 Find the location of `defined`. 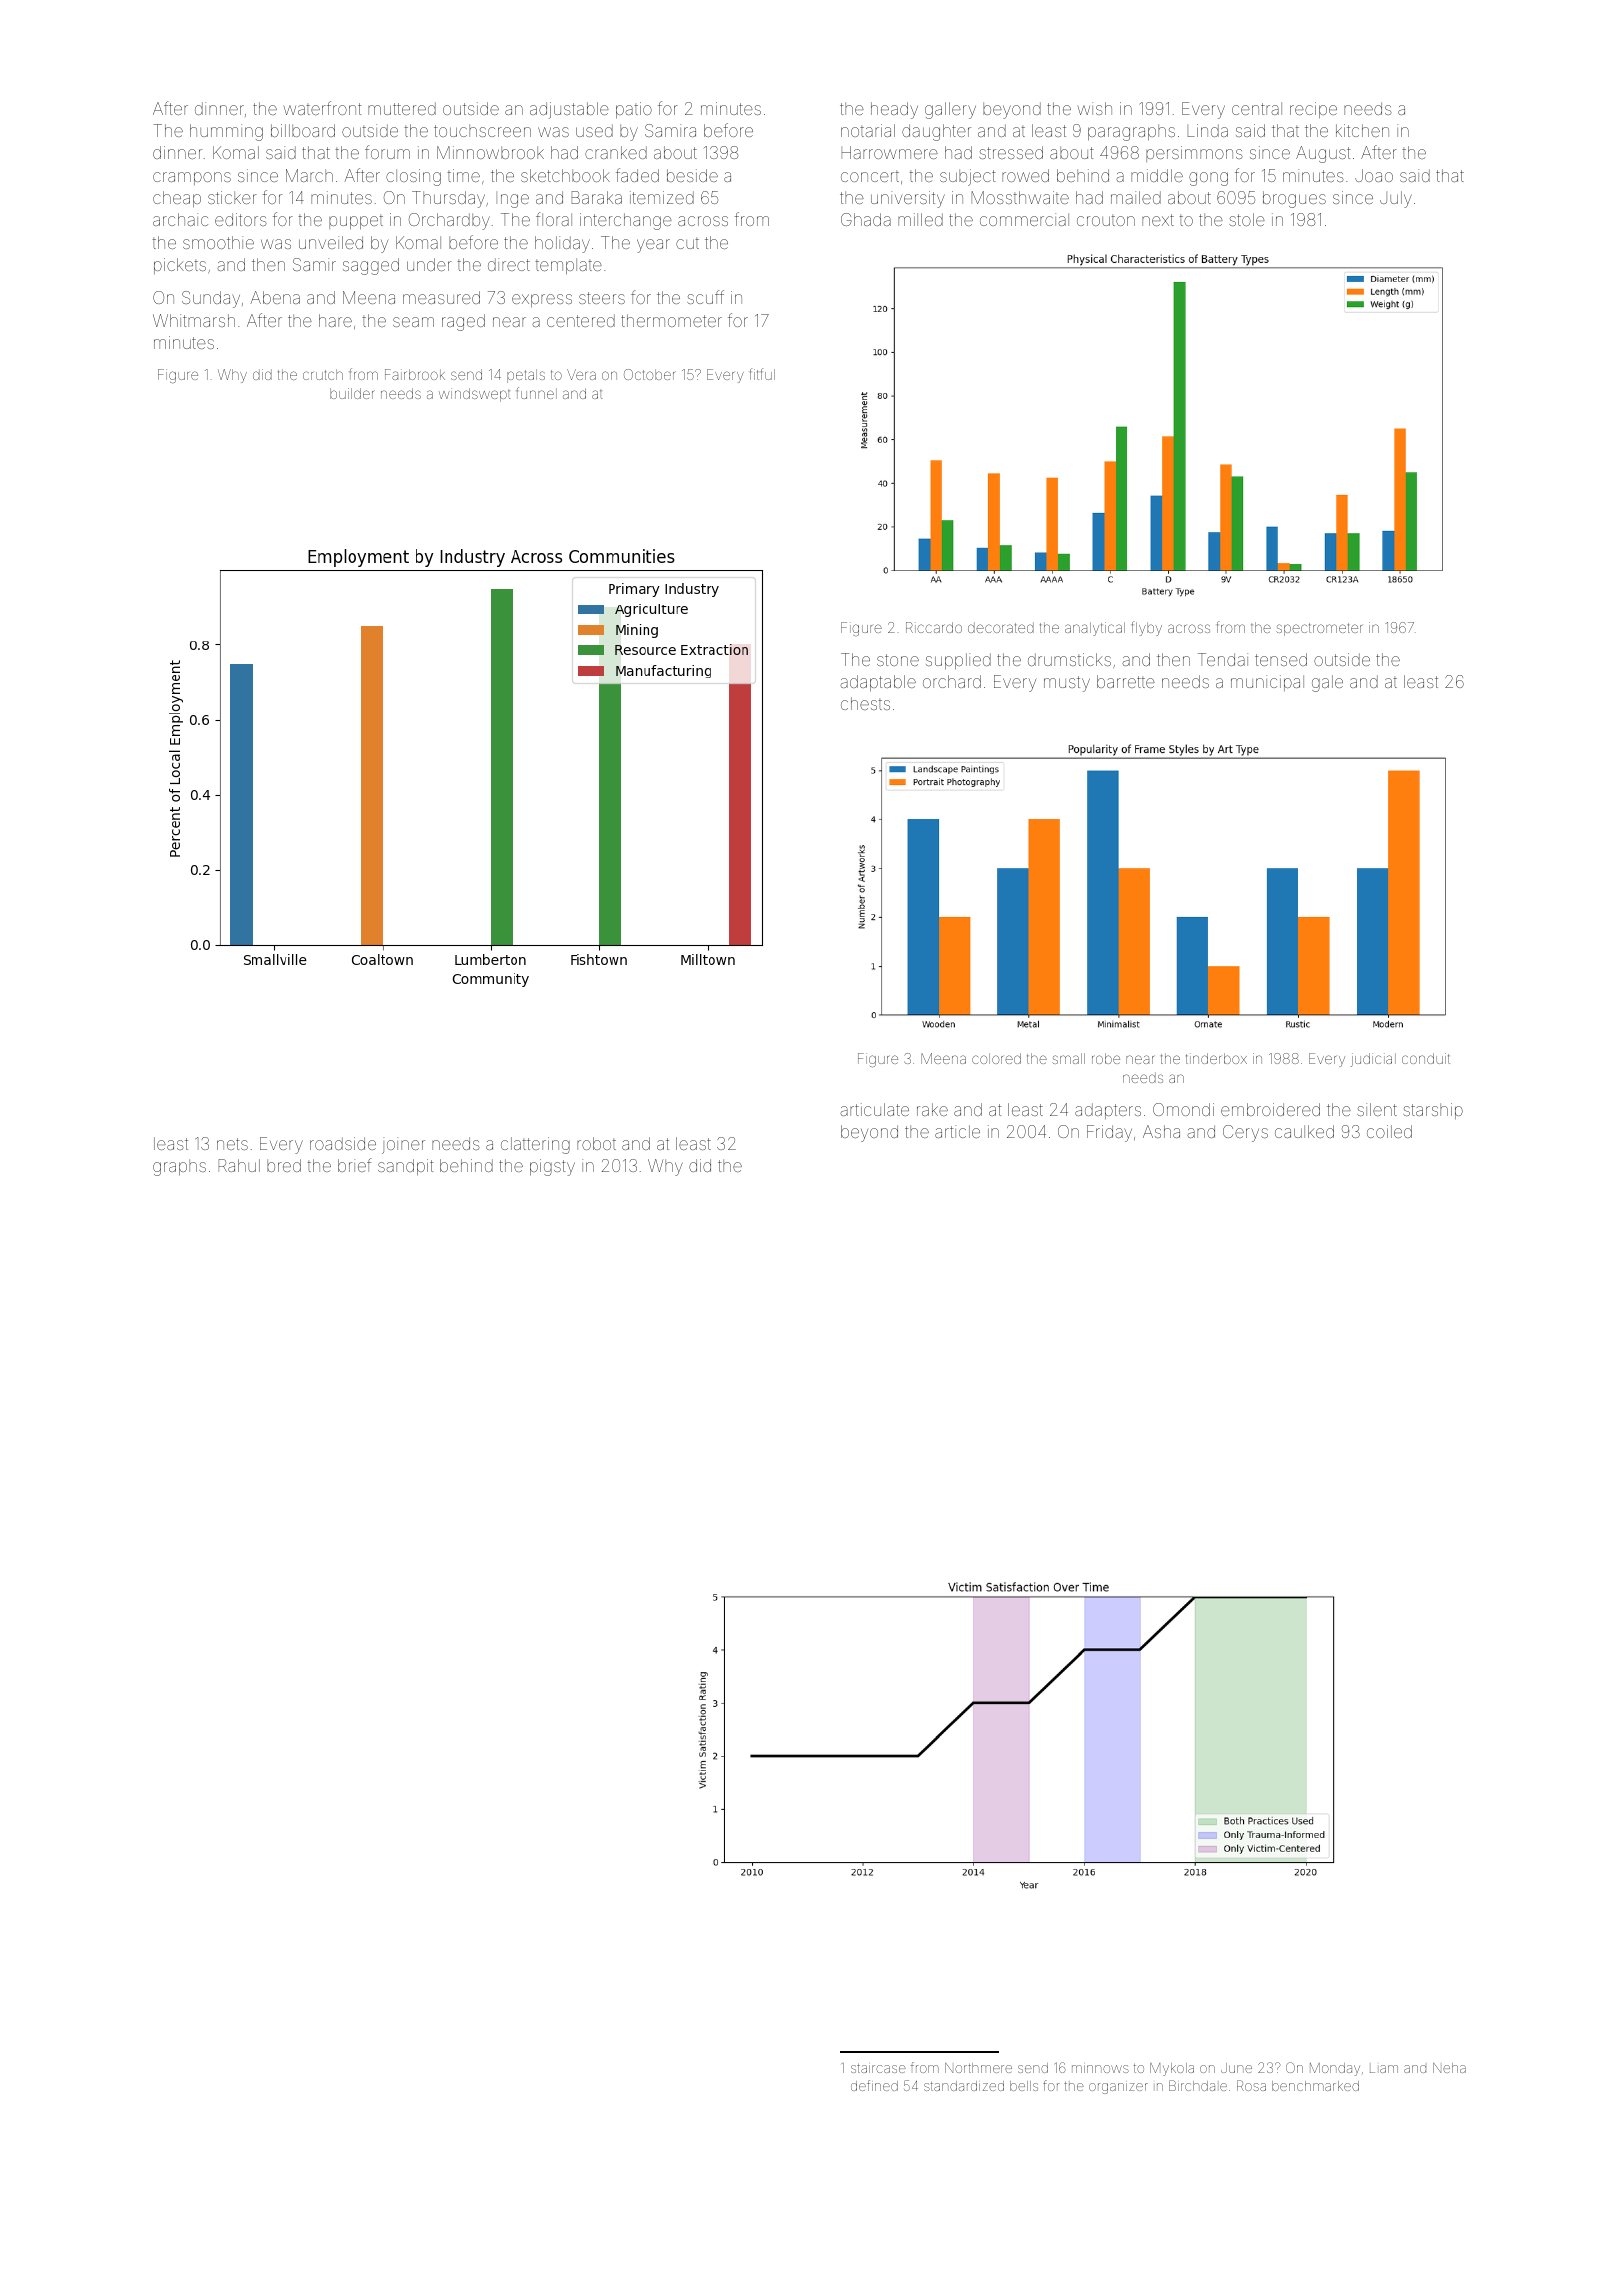

defined is located at coordinates (874, 2085).
